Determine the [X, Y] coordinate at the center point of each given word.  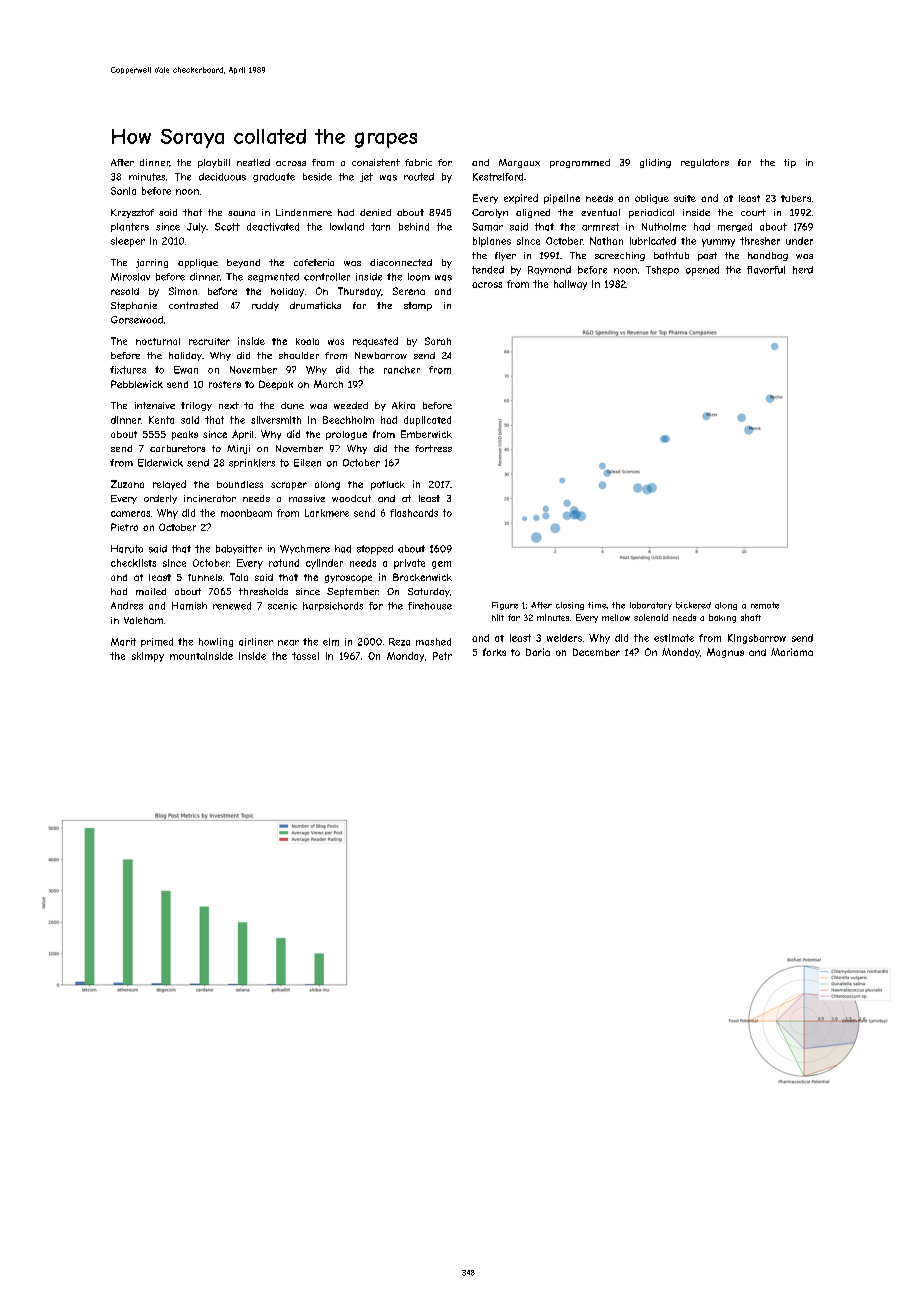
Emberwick [426, 434]
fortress [433, 448]
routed [419, 177]
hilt [498, 617]
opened [702, 271]
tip [790, 163]
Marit [123, 642]
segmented [273, 277]
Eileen [307, 463]
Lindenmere [304, 212]
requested [375, 342]
